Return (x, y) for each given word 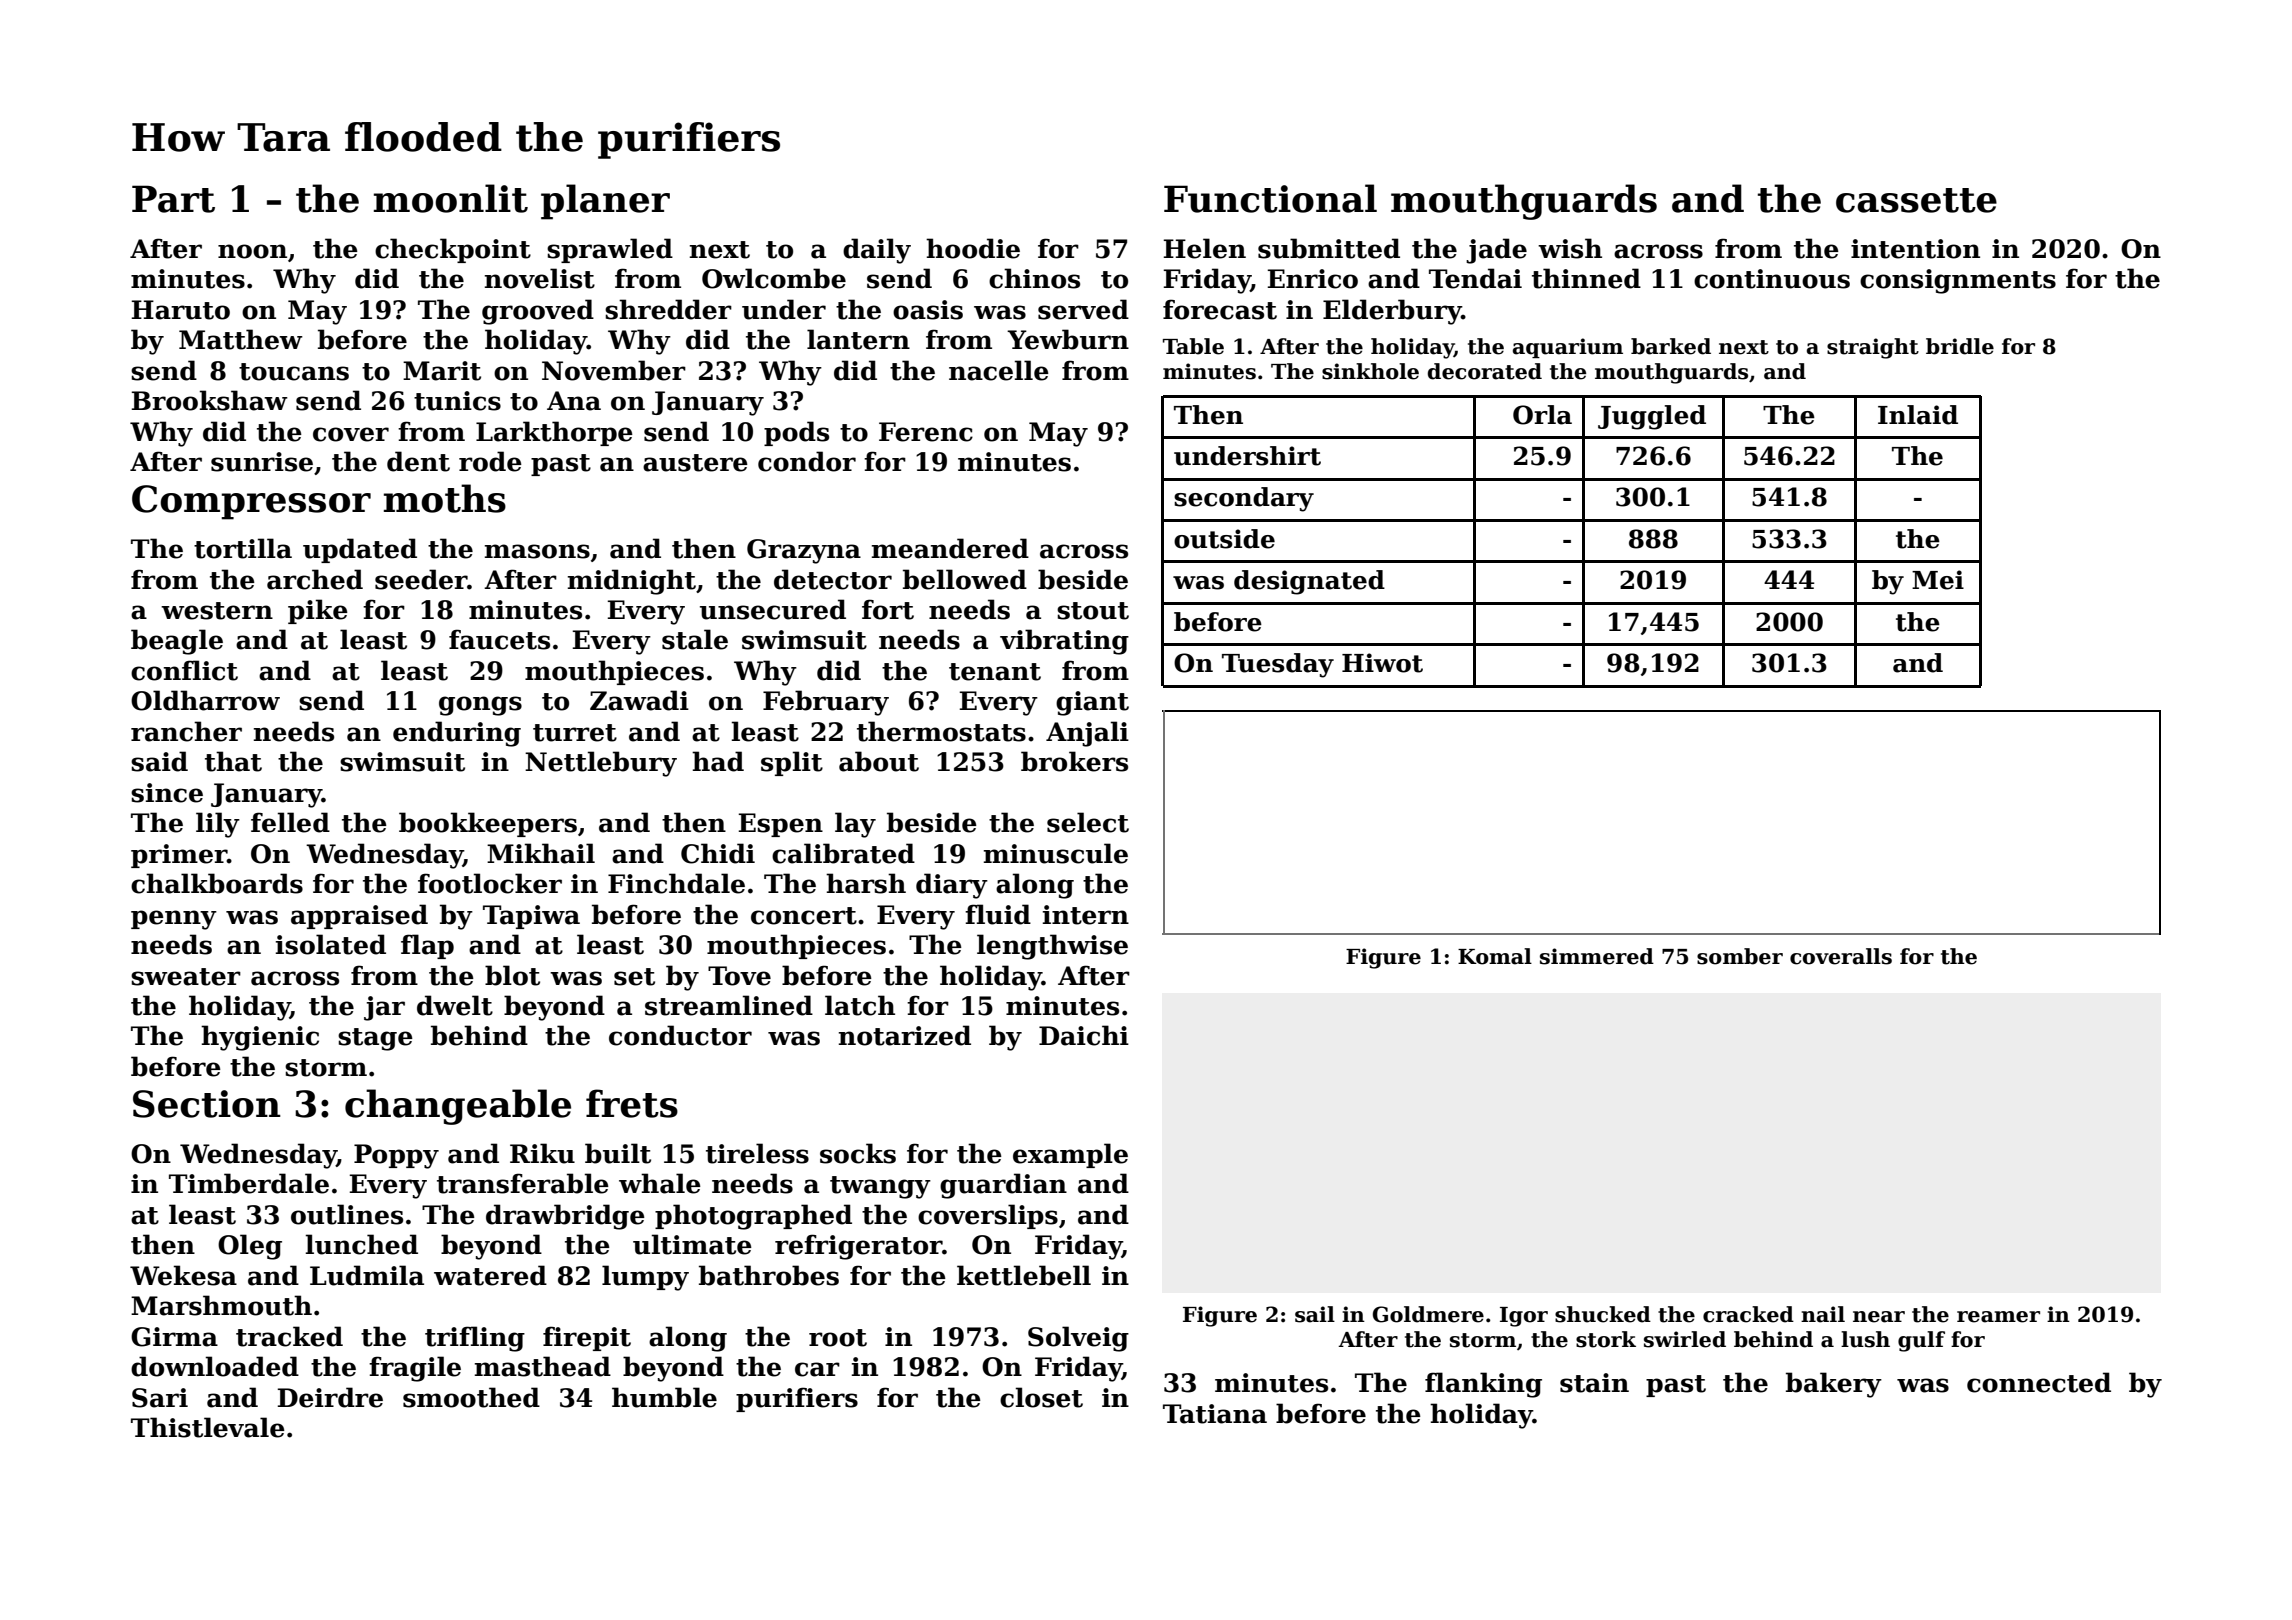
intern (1086, 915)
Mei (1938, 580)
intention (1915, 249)
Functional (1270, 198)
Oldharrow (205, 700)
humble (664, 1397)
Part (173, 199)
